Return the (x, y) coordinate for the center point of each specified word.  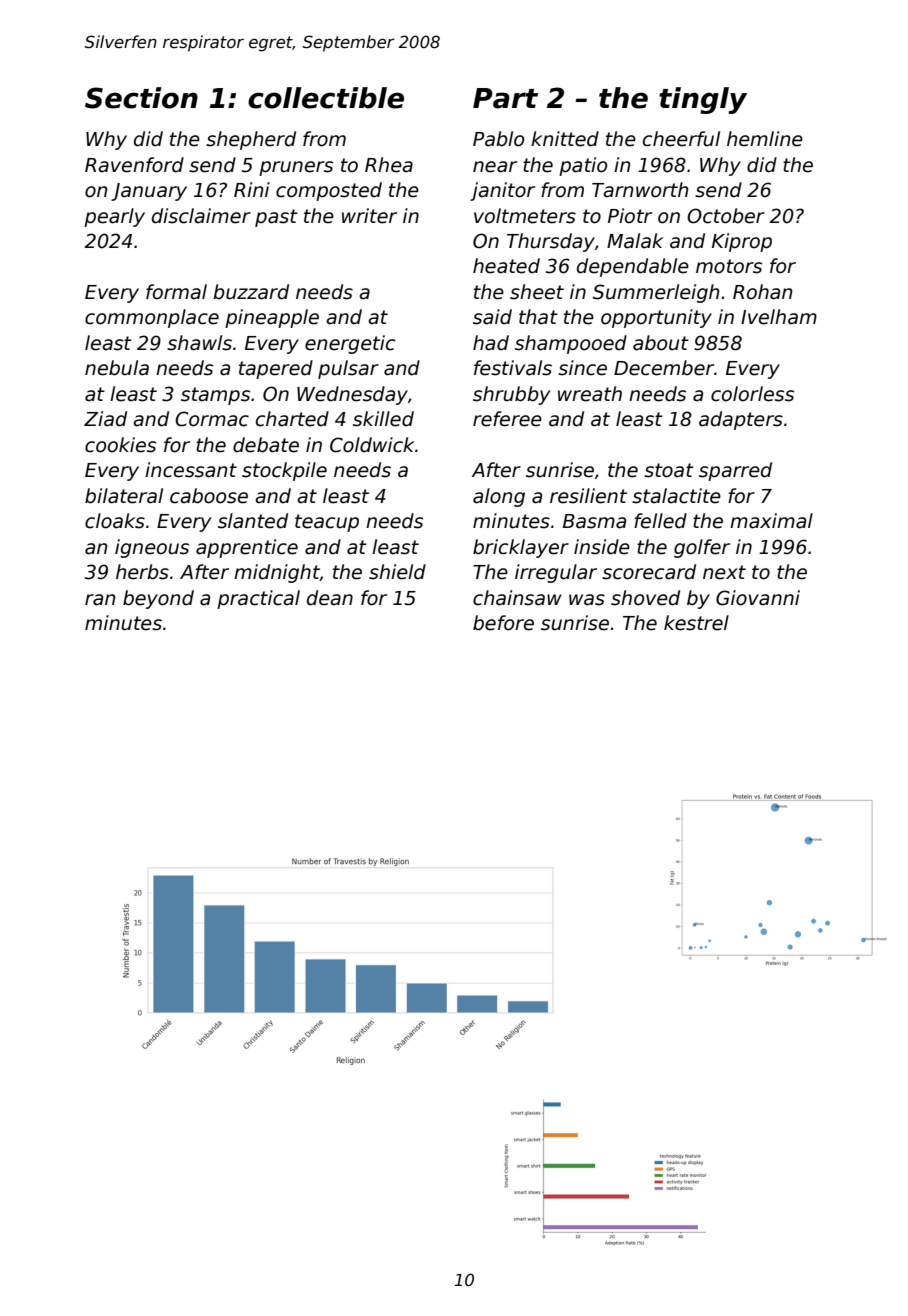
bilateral (124, 496)
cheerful (681, 139)
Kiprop (742, 242)
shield (397, 572)
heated (506, 266)
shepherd (251, 140)
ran (100, 600)
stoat (669, 470)
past (276, 218)
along (499, 497)
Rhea (389, 165)
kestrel (696, 623)
